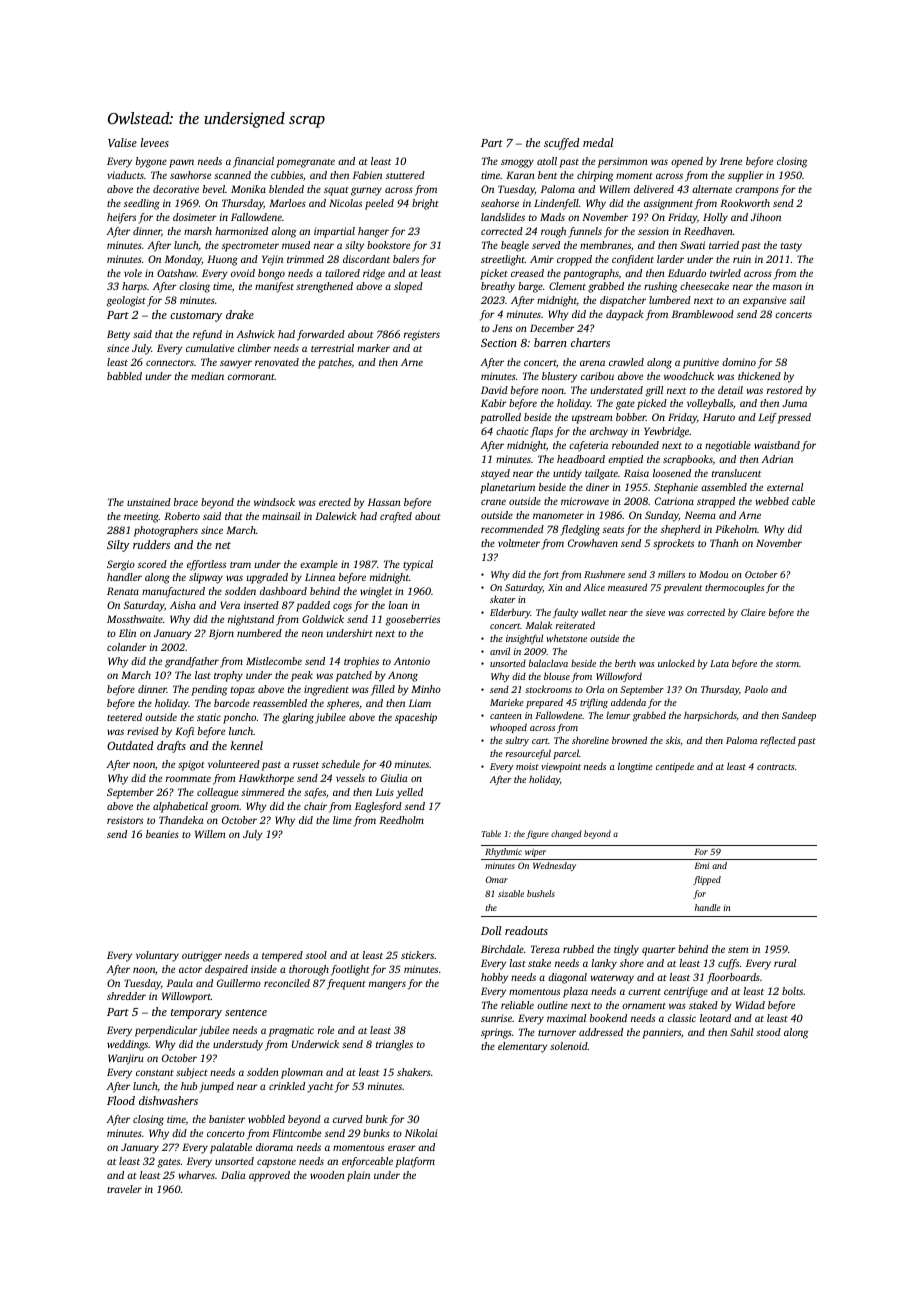  What do you see at coordinates (707, 880) in the document?
I see `flipped` at bounding box center [707, 880].
